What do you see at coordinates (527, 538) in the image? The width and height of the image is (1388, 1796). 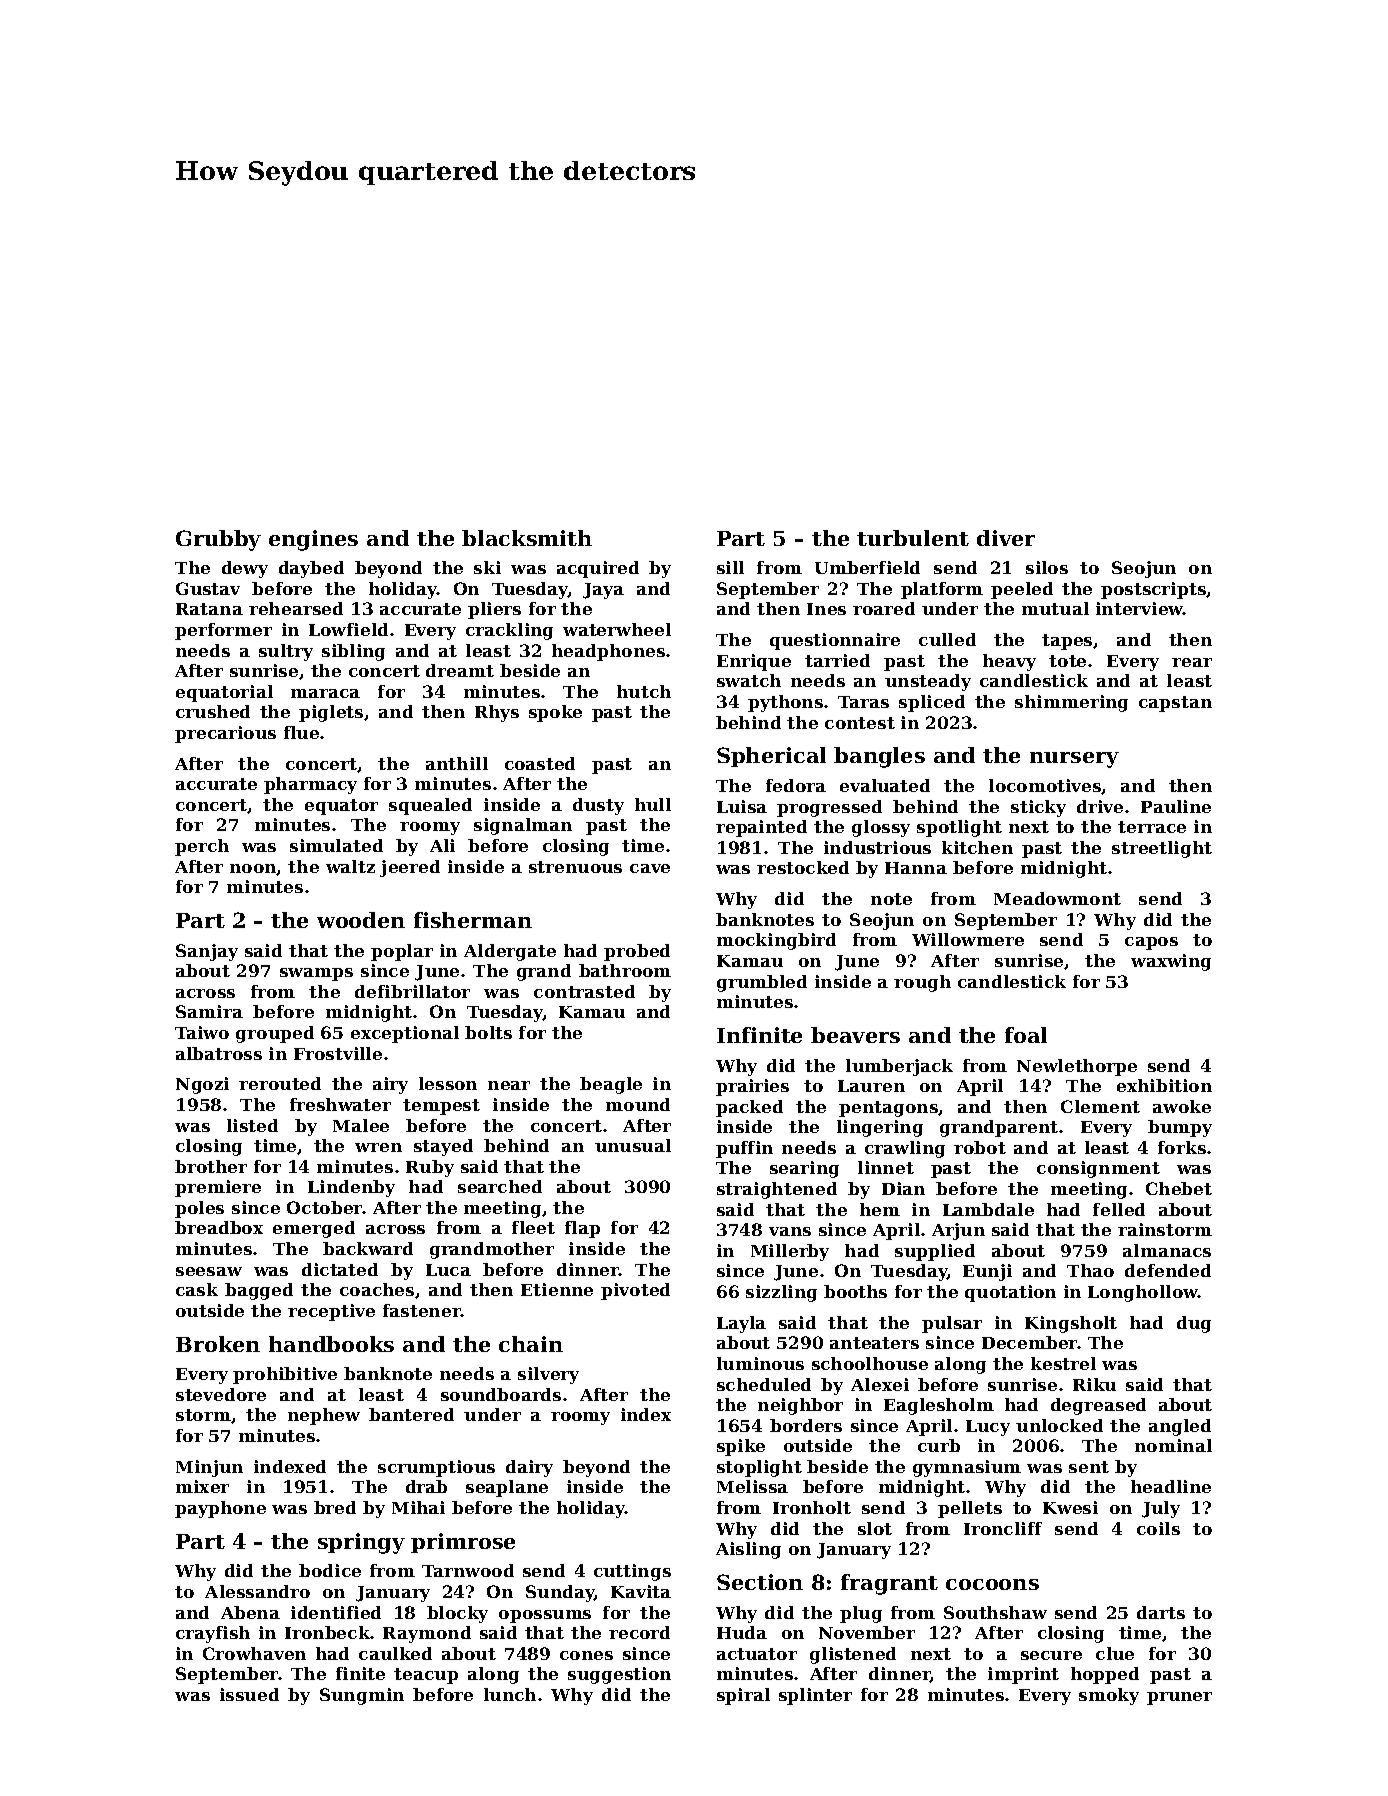 I see `blacksmith` at bounding box center [527, 538].
